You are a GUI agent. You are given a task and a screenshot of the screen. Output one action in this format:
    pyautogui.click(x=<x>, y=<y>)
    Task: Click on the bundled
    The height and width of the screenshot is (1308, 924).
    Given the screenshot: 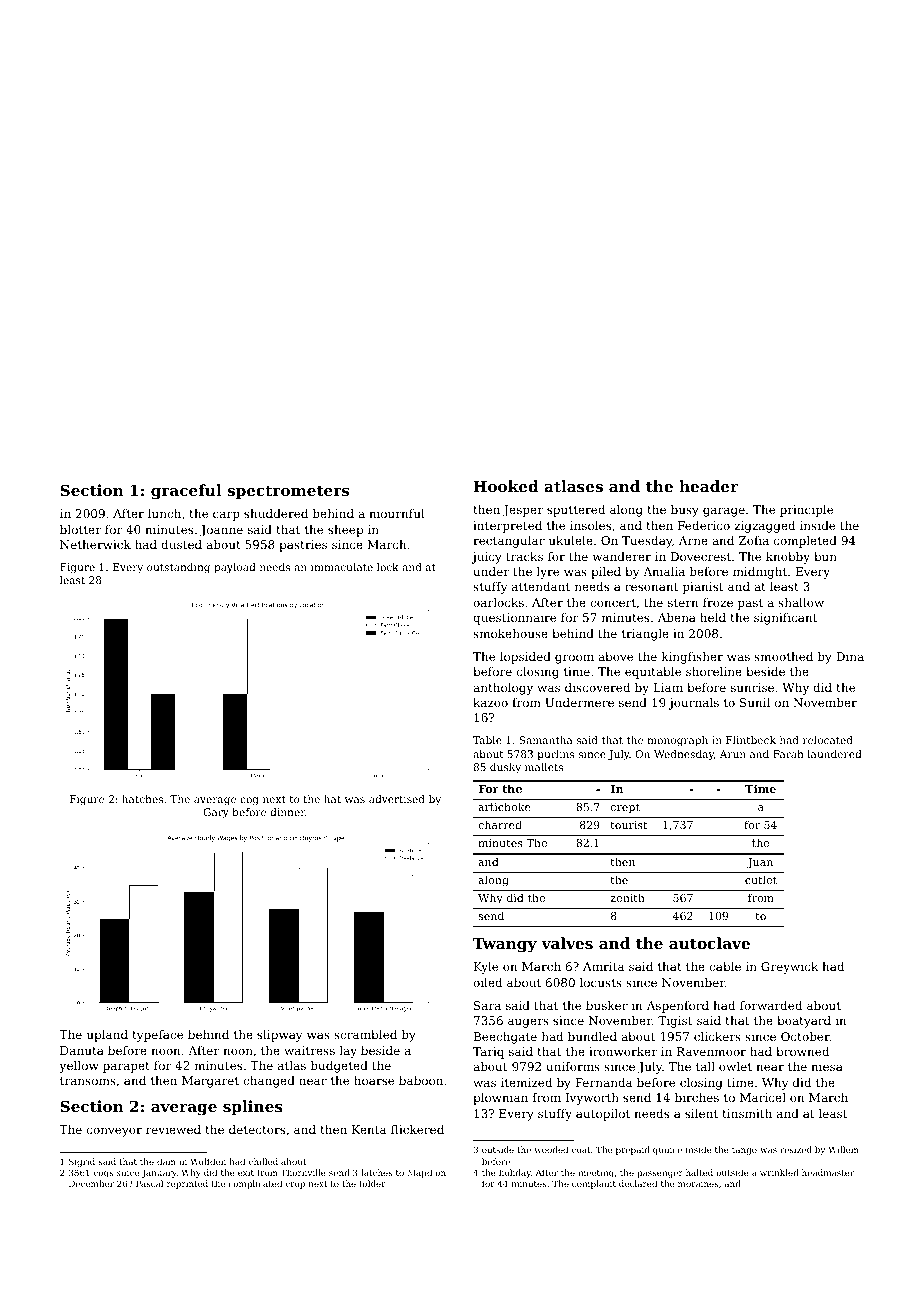 What is the action you would take?
    pyautogui.click(x=592, y=1036)
